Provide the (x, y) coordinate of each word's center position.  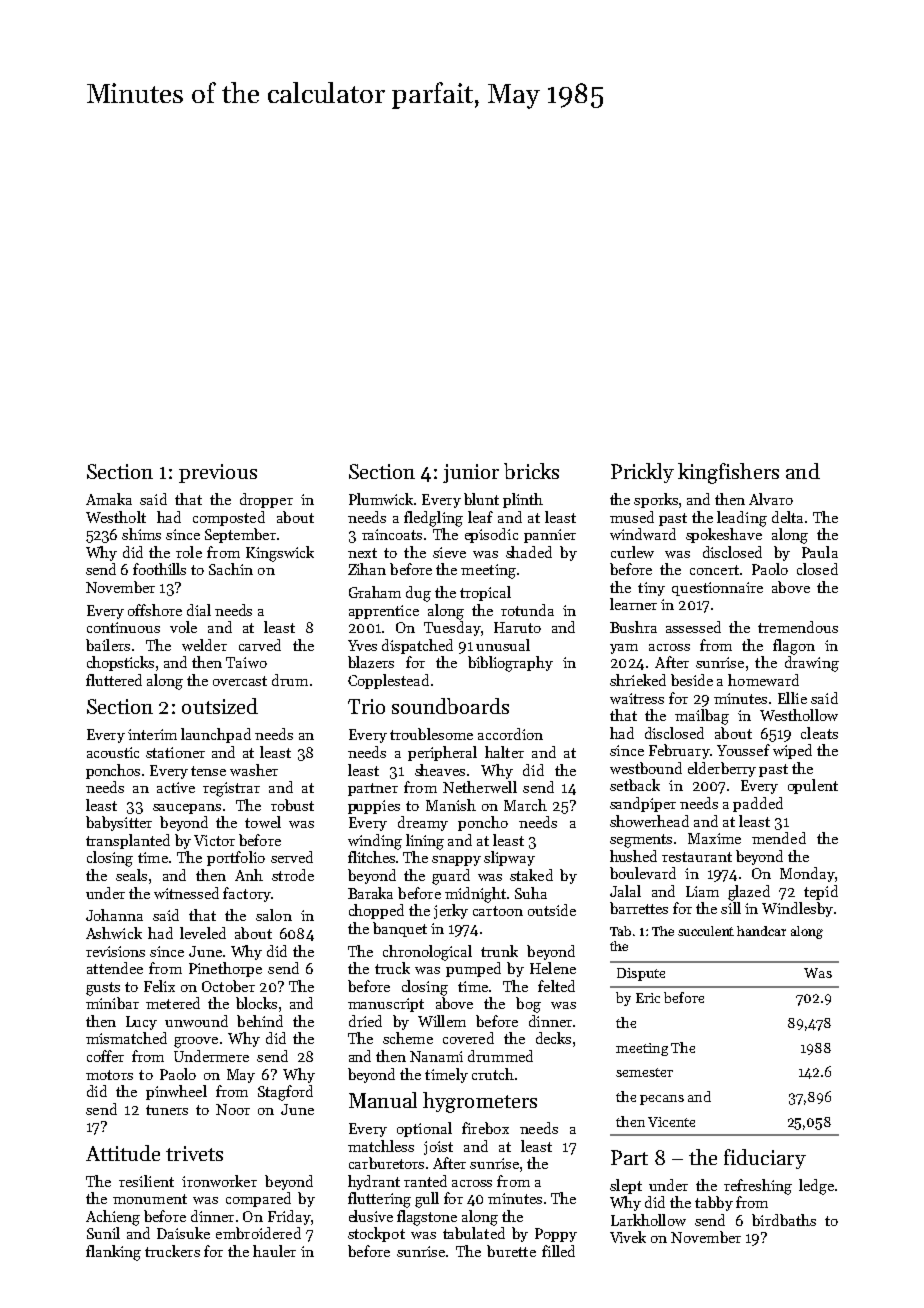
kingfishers (728, 473)
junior (471, 473)
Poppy (556, 1235)
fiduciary (765, 1159)
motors (109, 1075)
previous (218, 473)
